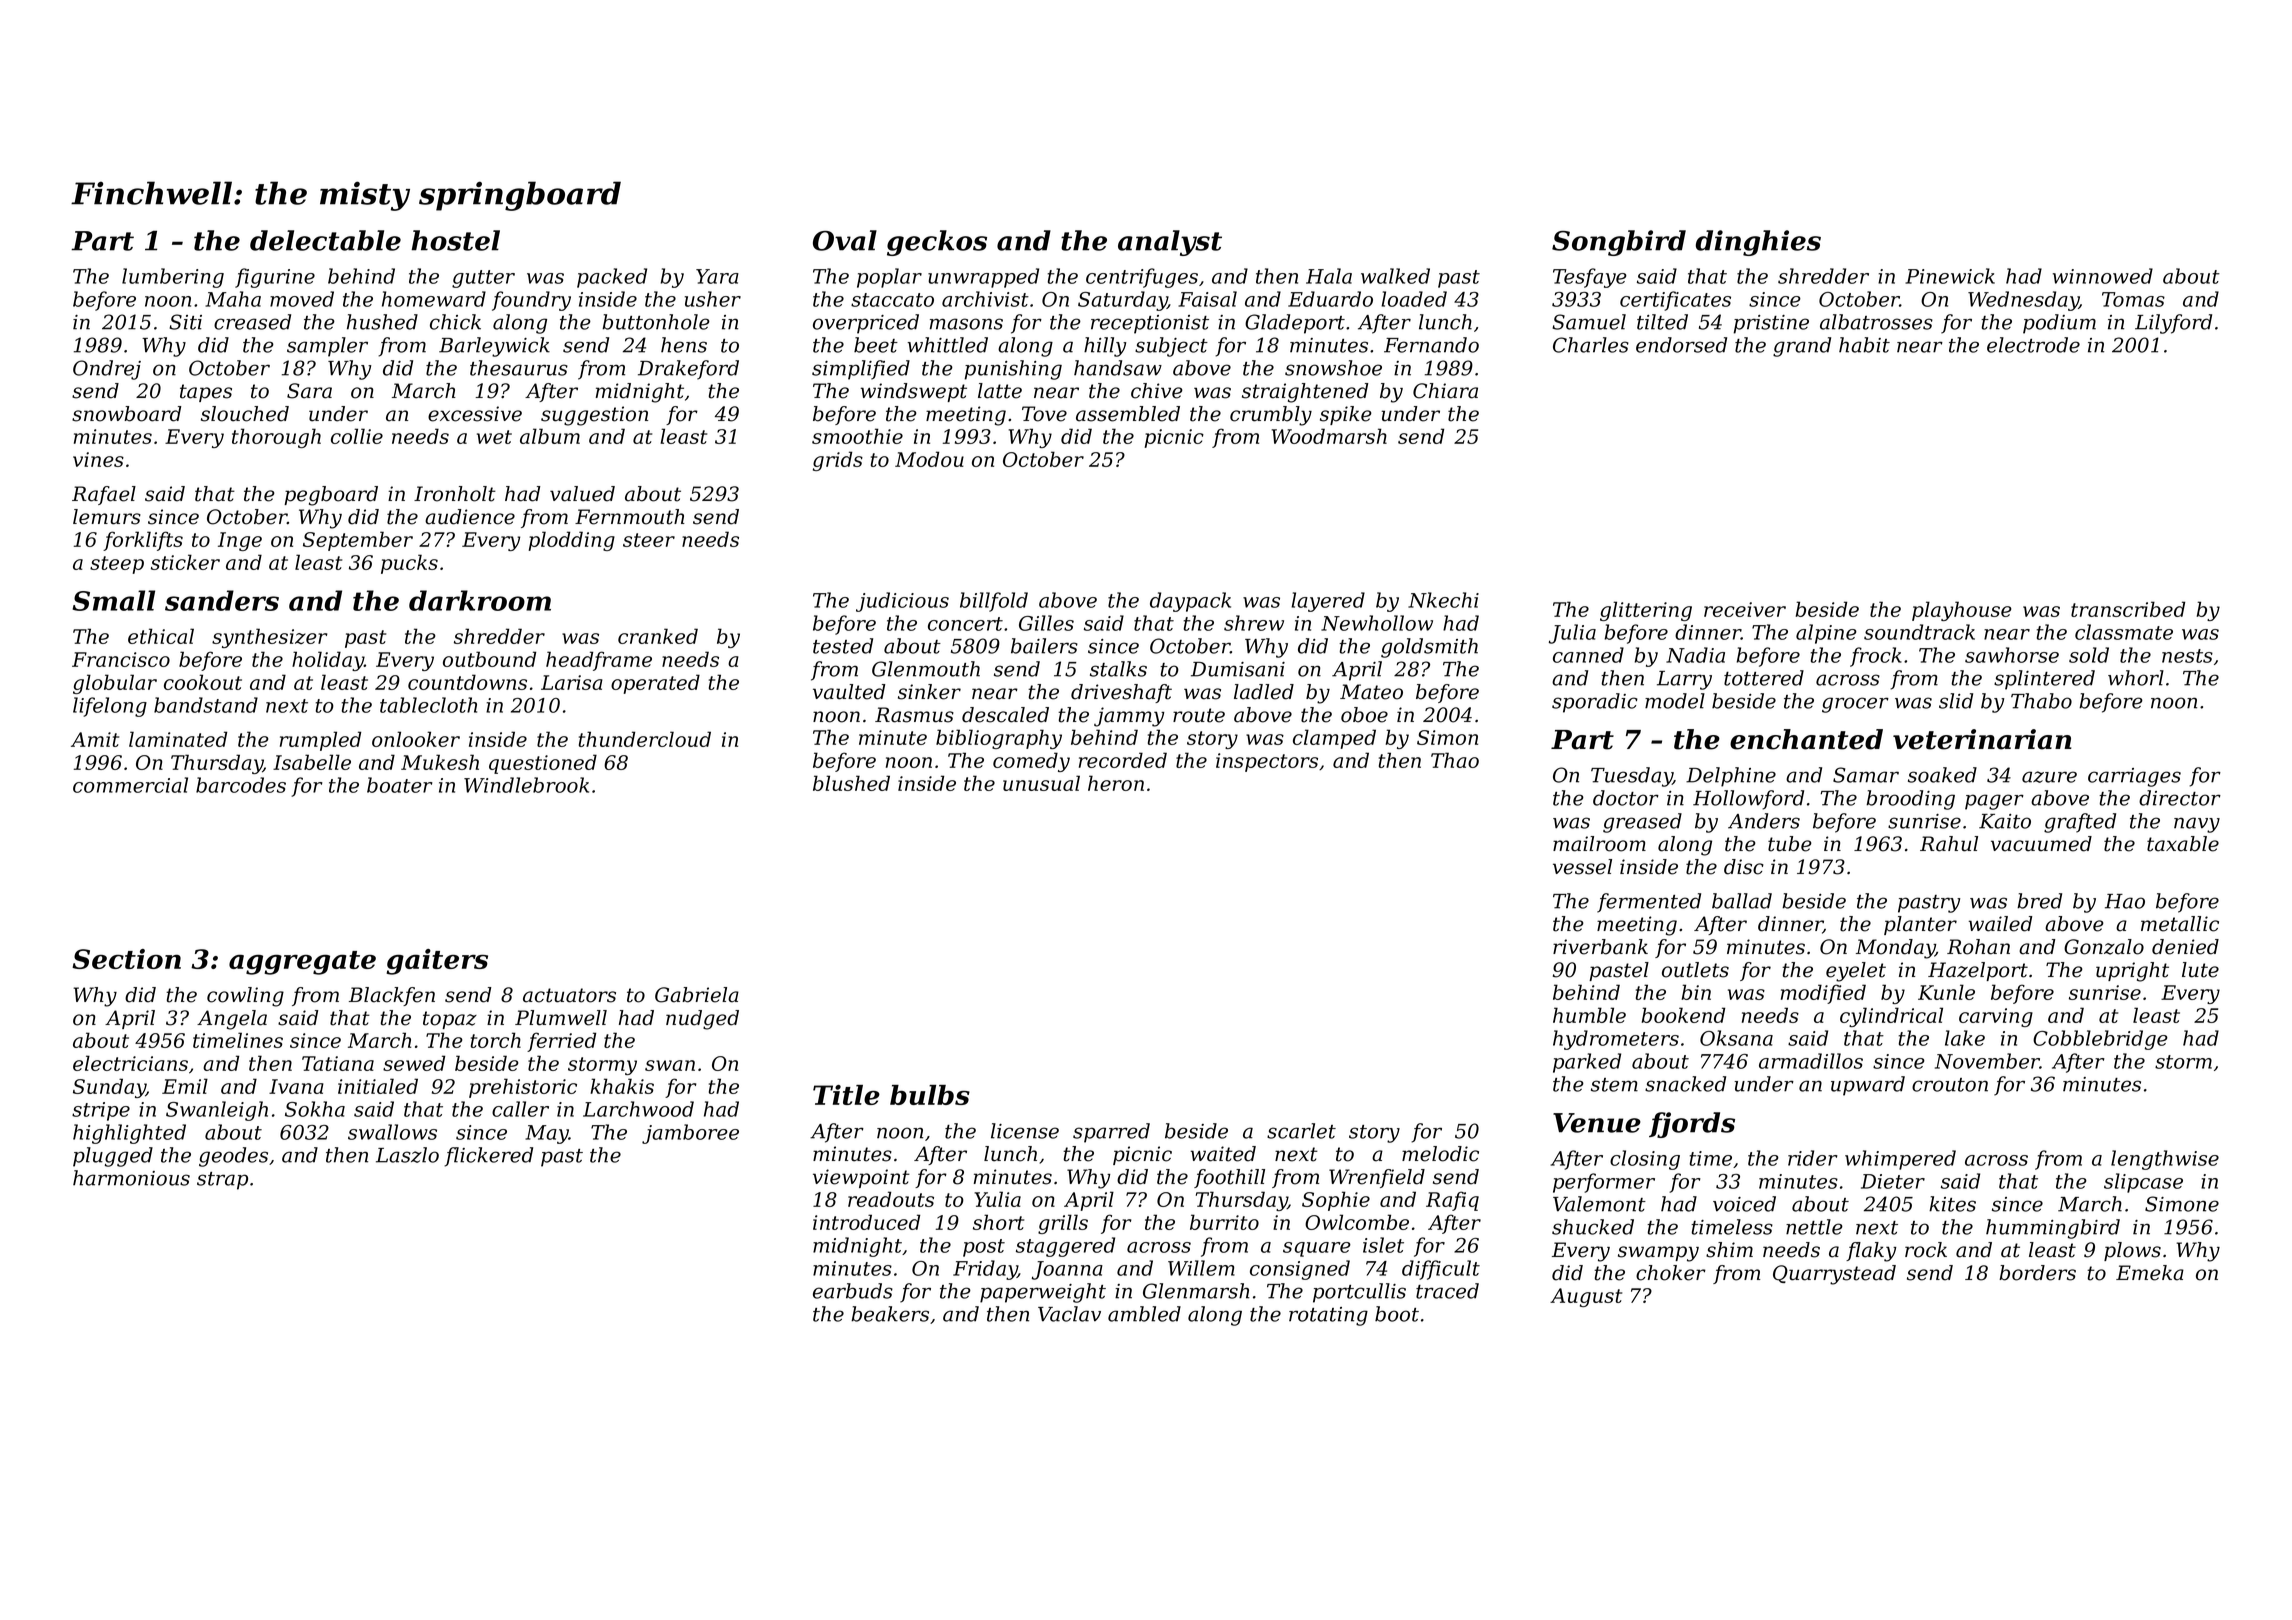 This page has width=2292, height=1620. I want to click on Gabriela, so click(697, 995).
